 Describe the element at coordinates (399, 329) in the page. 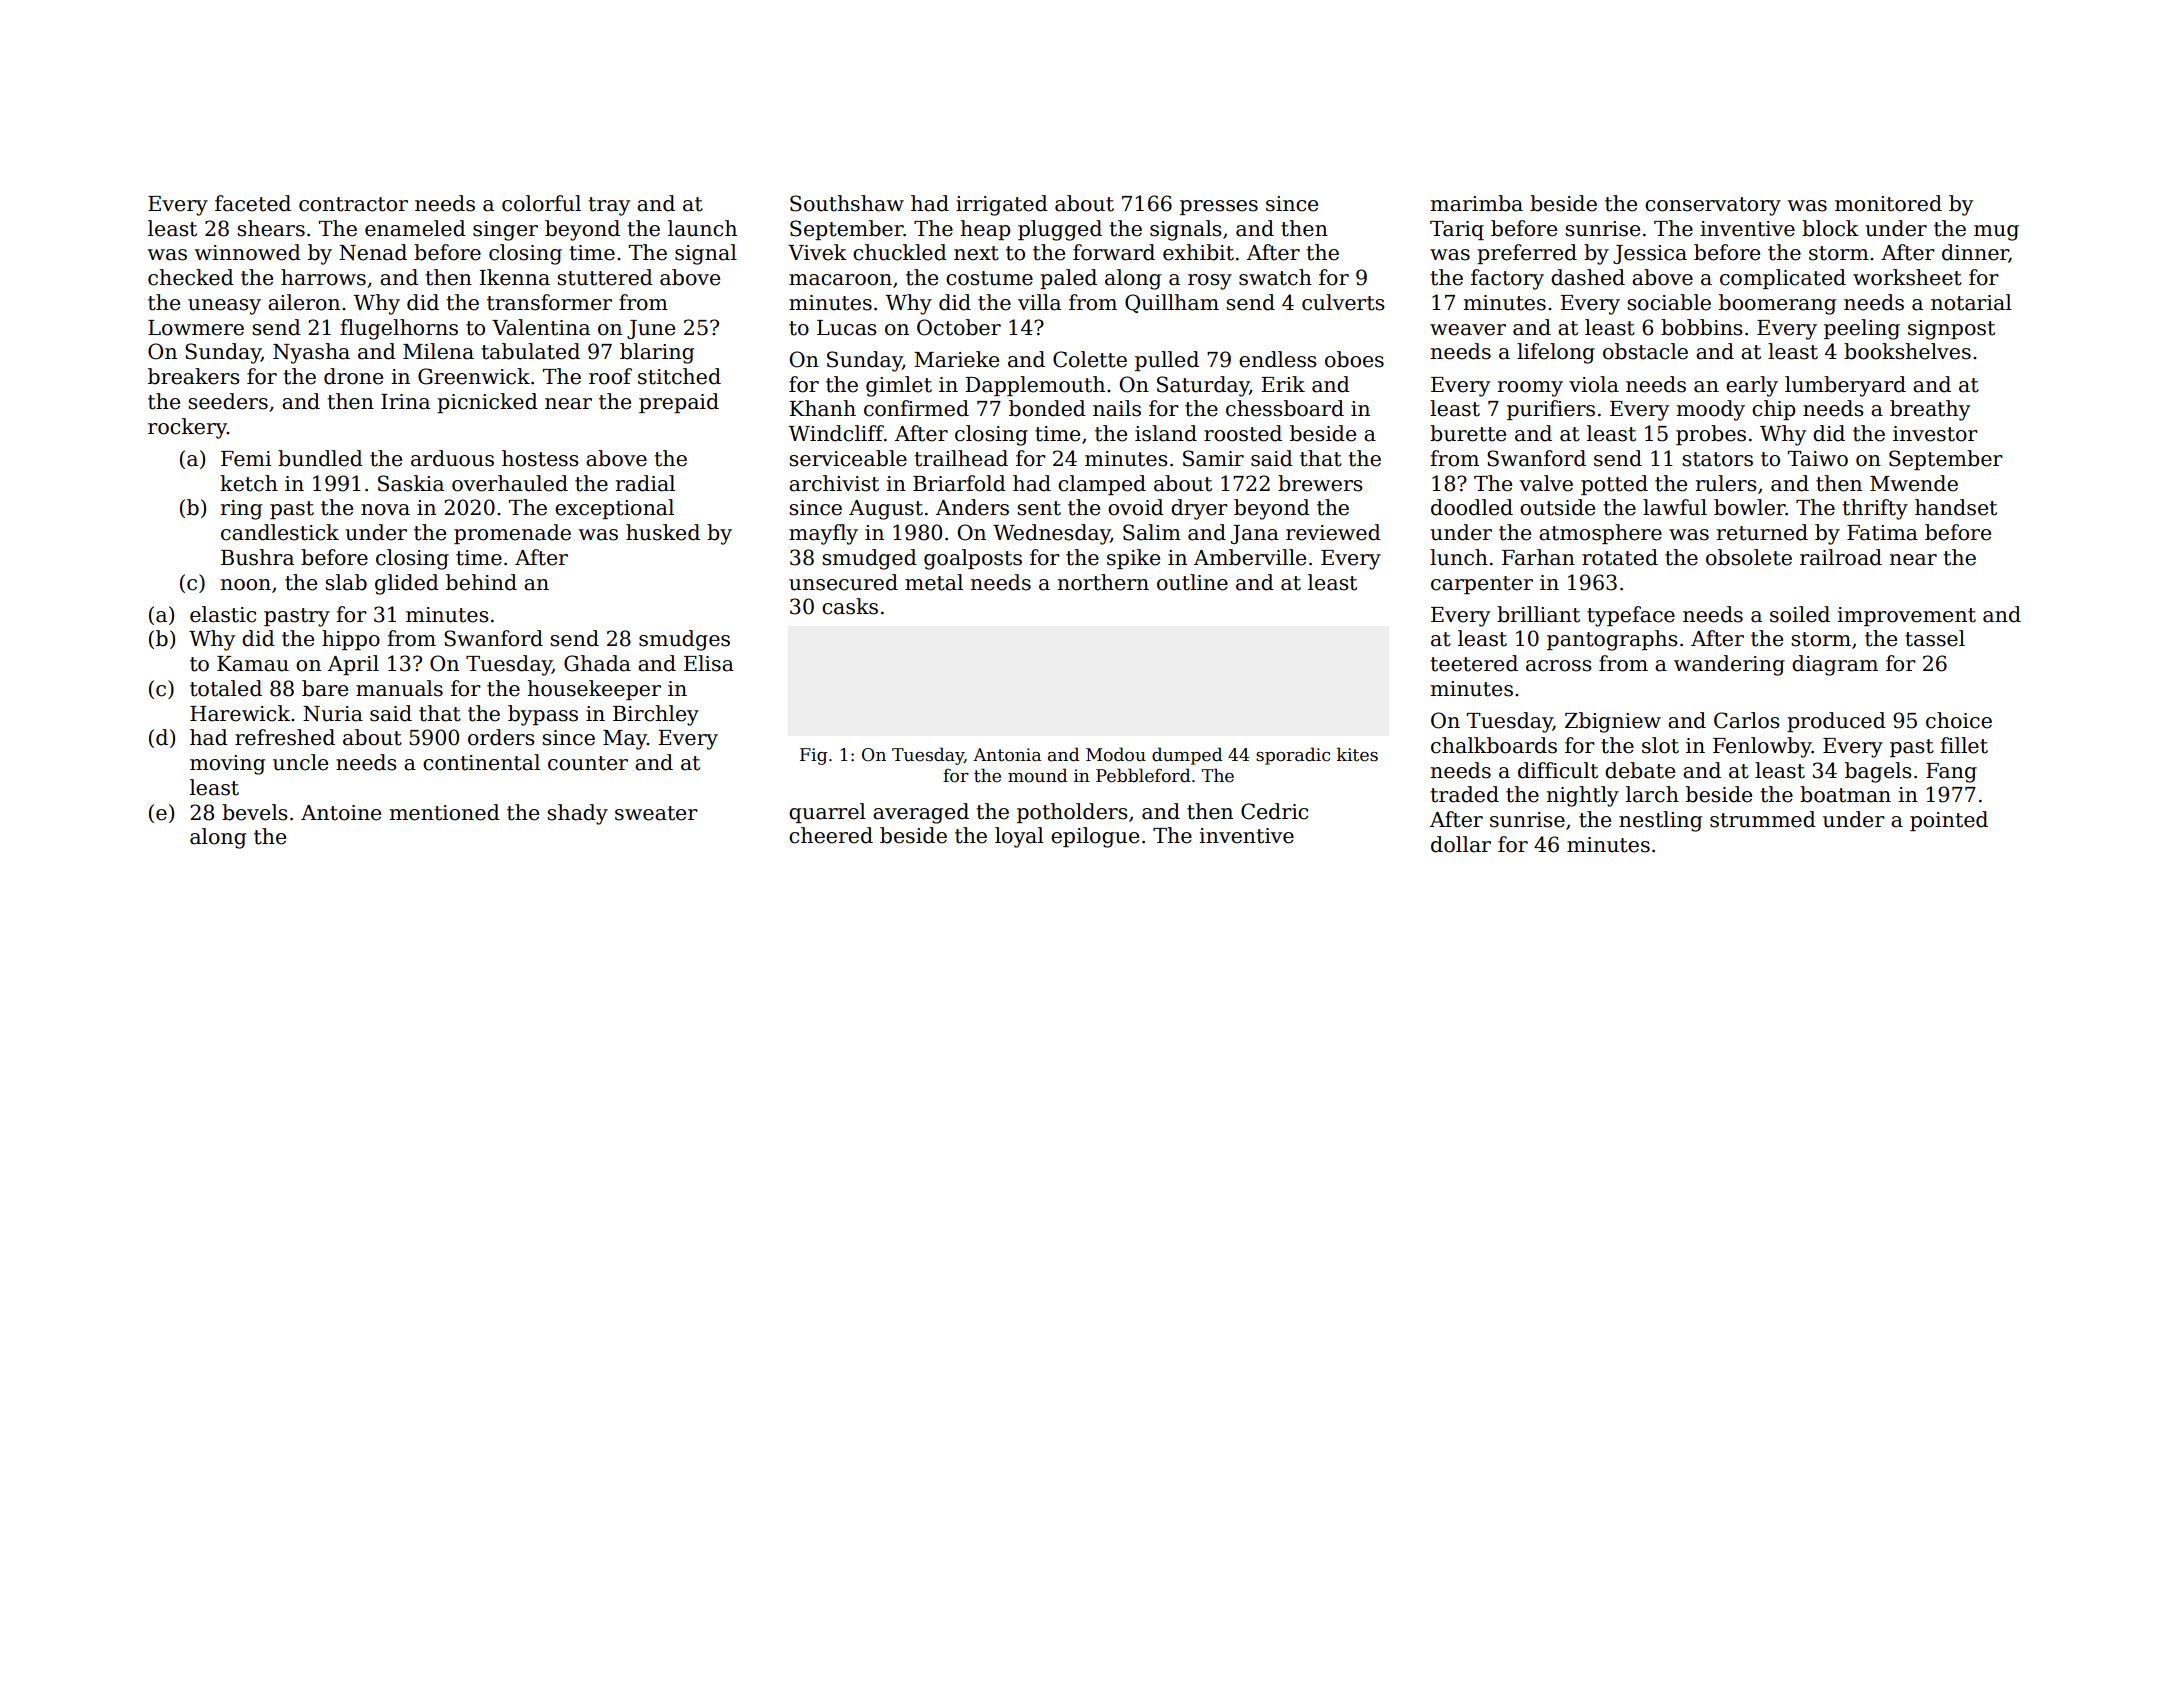

I see `flugelhorns` at that location.
